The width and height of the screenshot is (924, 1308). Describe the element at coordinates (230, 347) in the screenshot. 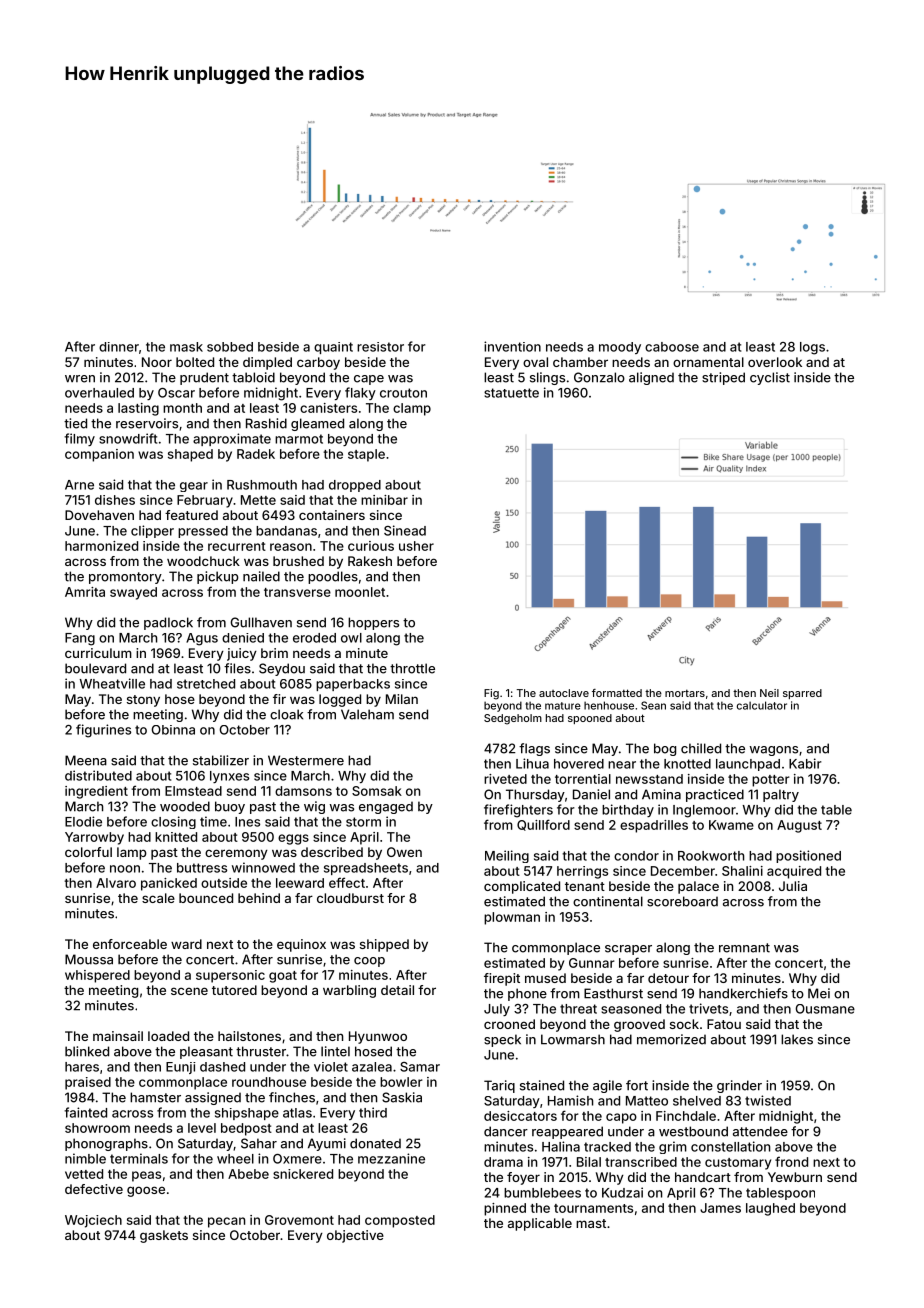

I see `sobbed` at that location.
